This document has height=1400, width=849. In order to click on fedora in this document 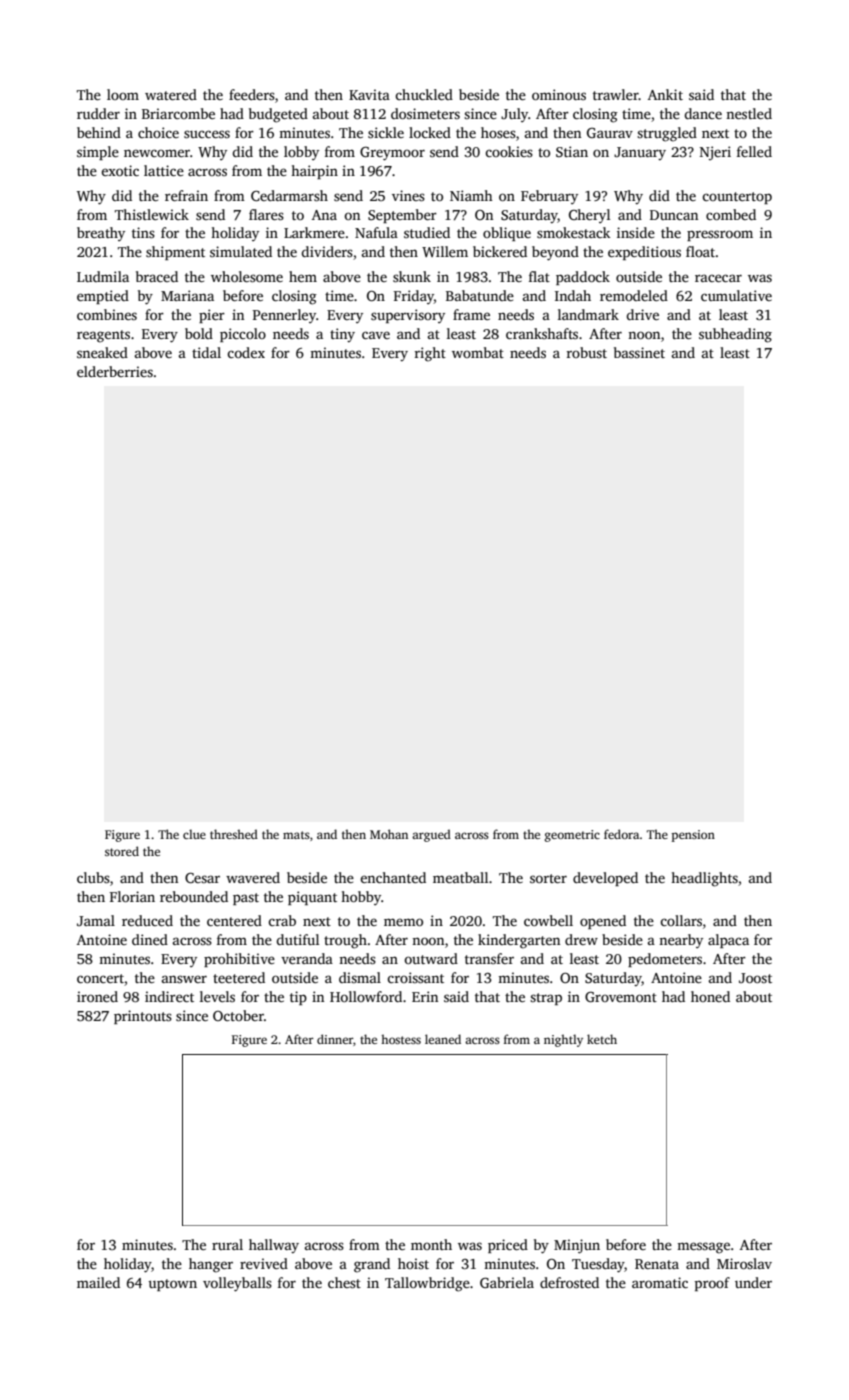, I will do `click(621, 834)`.
